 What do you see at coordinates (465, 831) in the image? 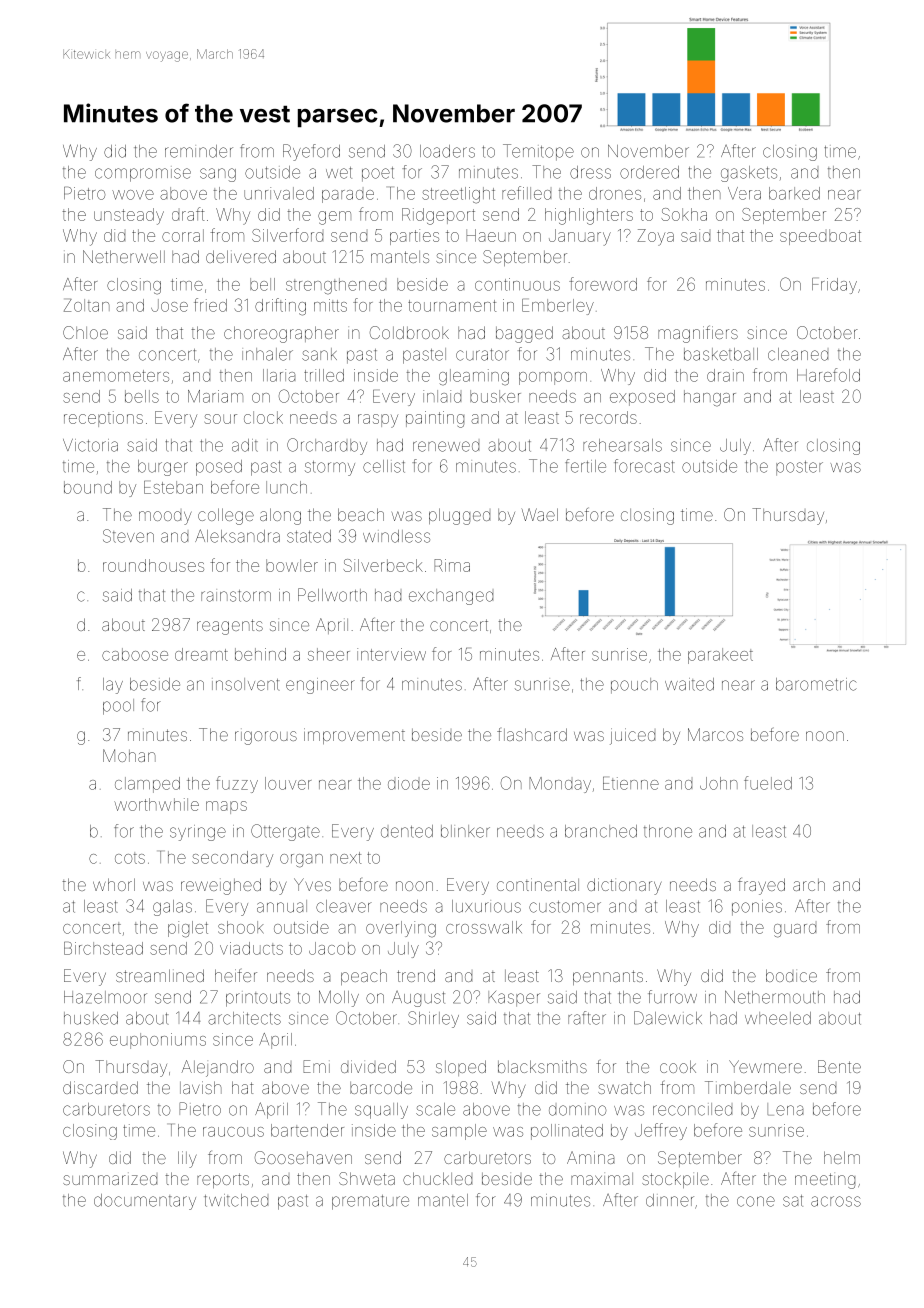
I see `blinker` at bounding box center [465, 831].
